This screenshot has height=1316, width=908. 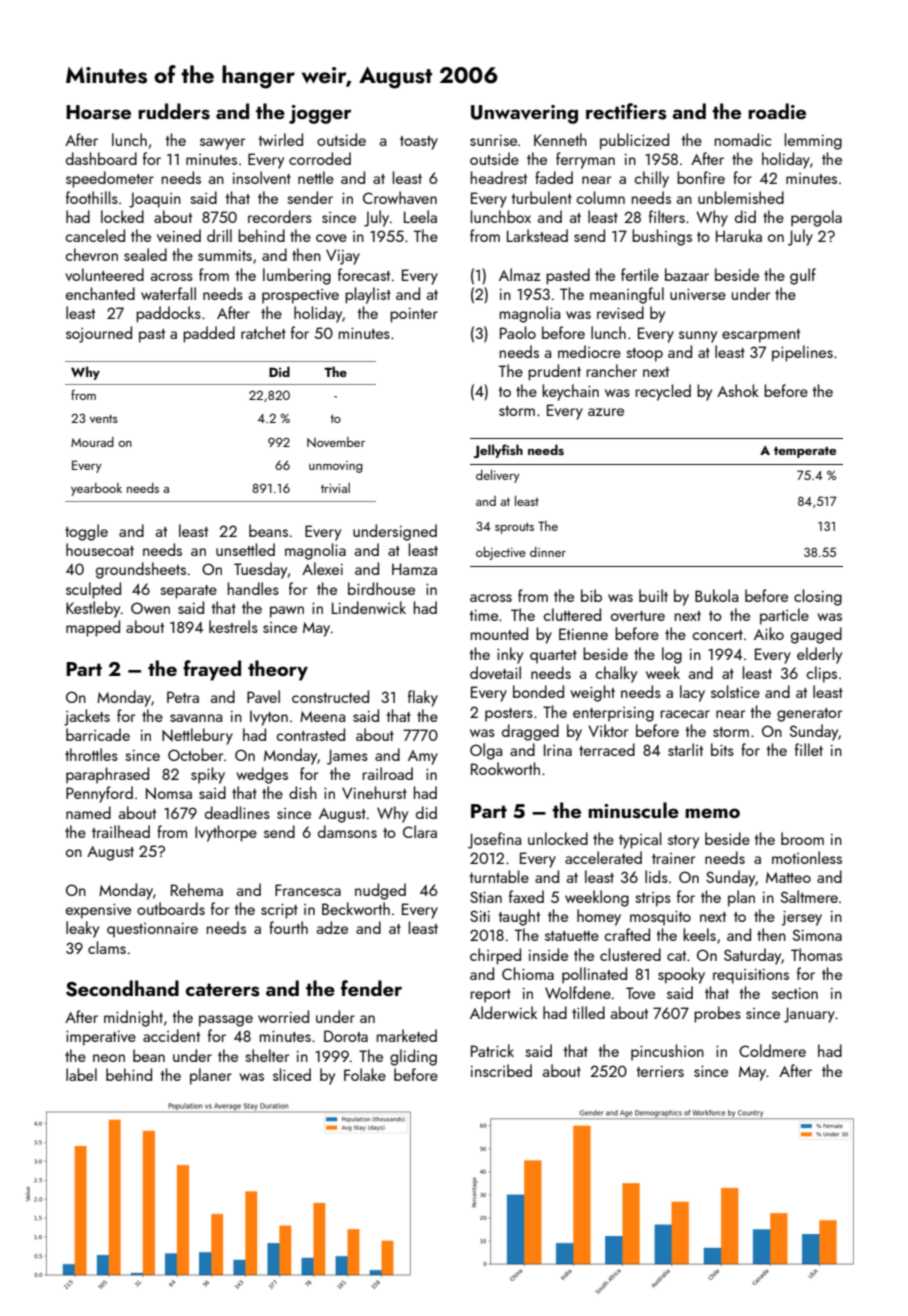 I want to click on jogger, so click(x=320, y=114).
